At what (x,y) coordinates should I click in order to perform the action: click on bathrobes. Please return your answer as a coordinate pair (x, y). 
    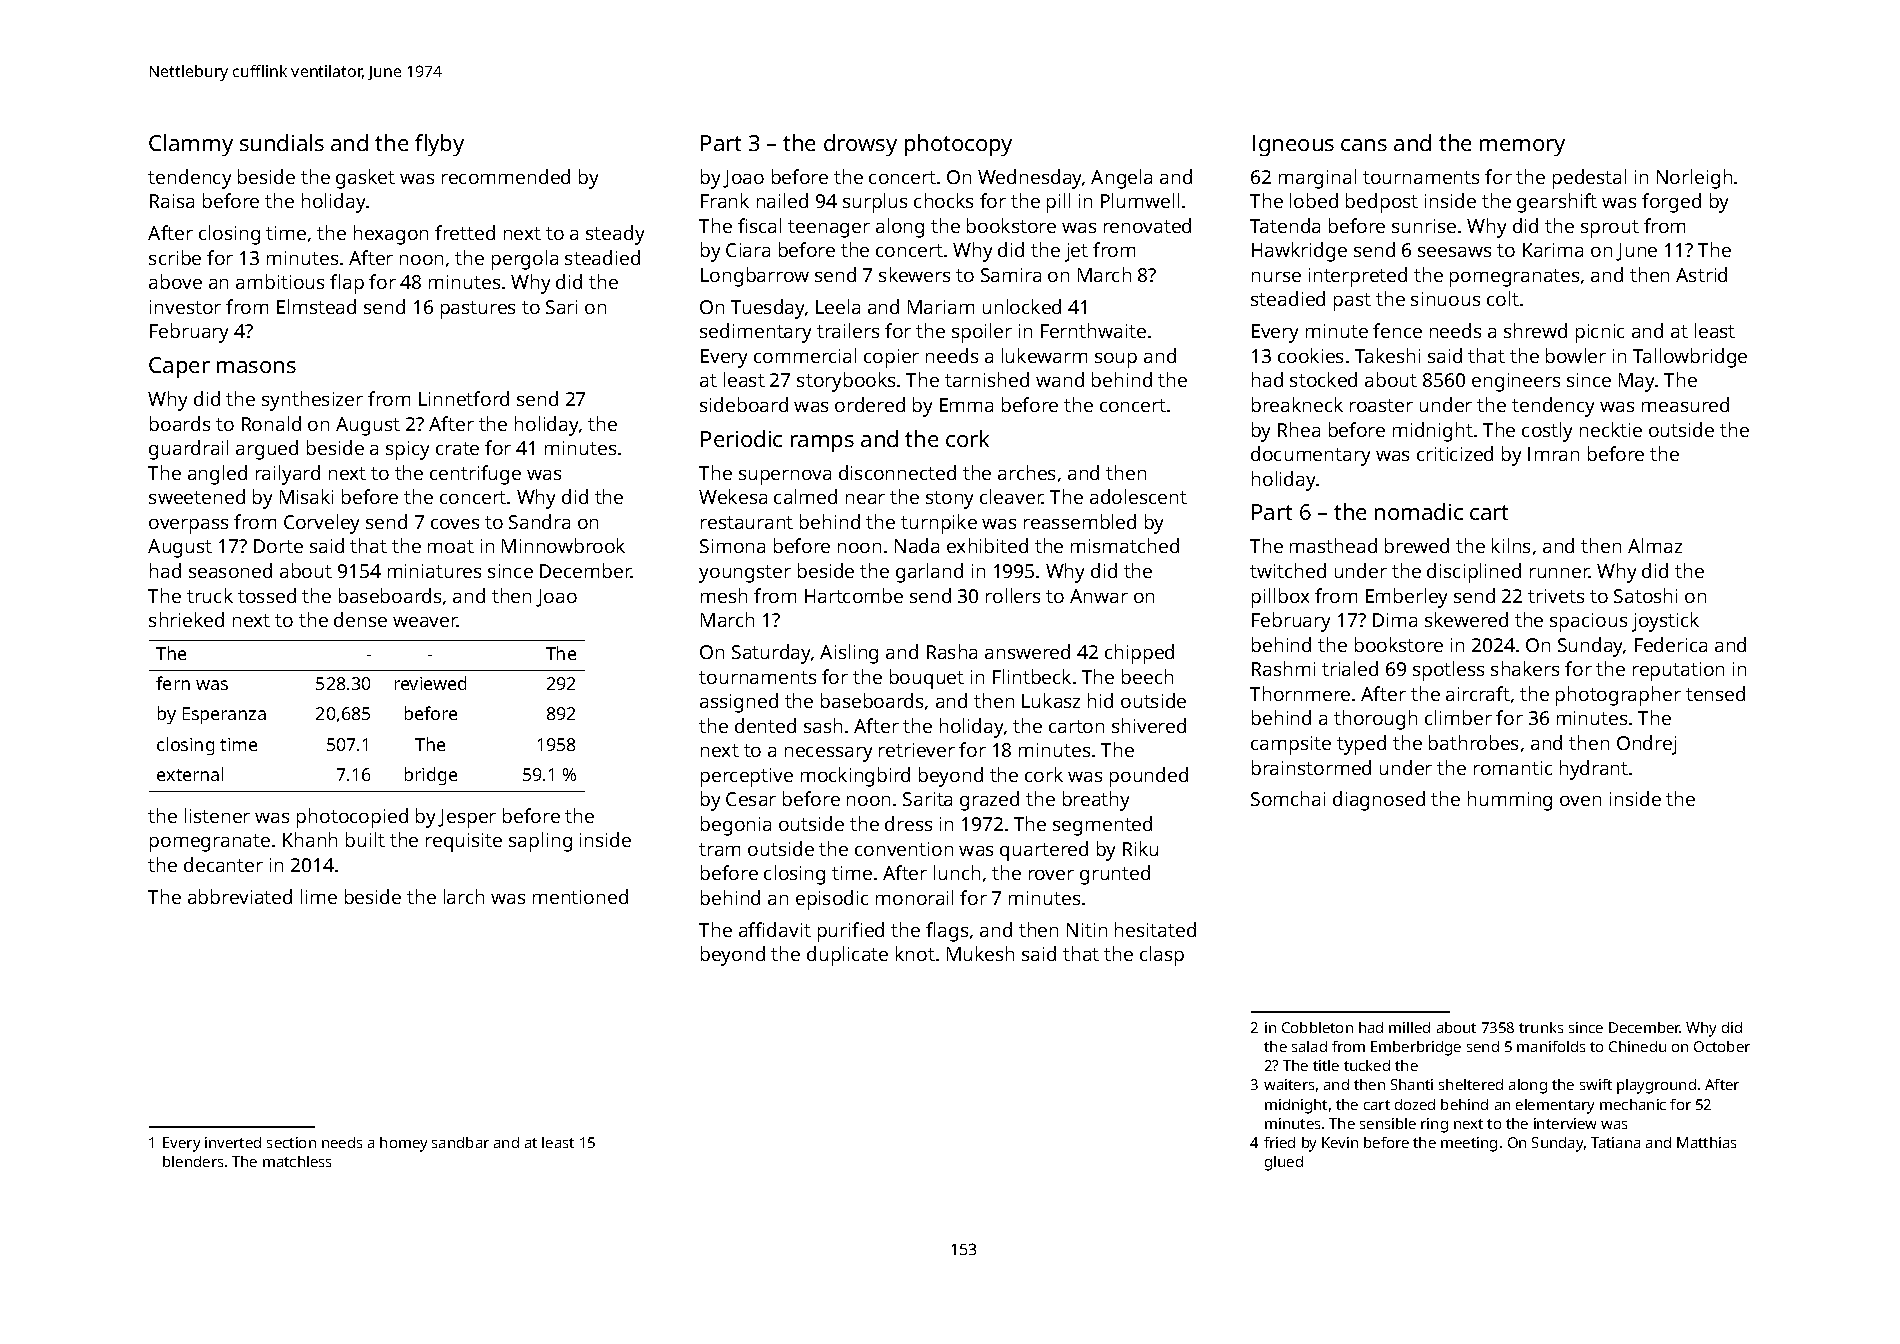
    Looking at the image, I should click on (1473, 742).
